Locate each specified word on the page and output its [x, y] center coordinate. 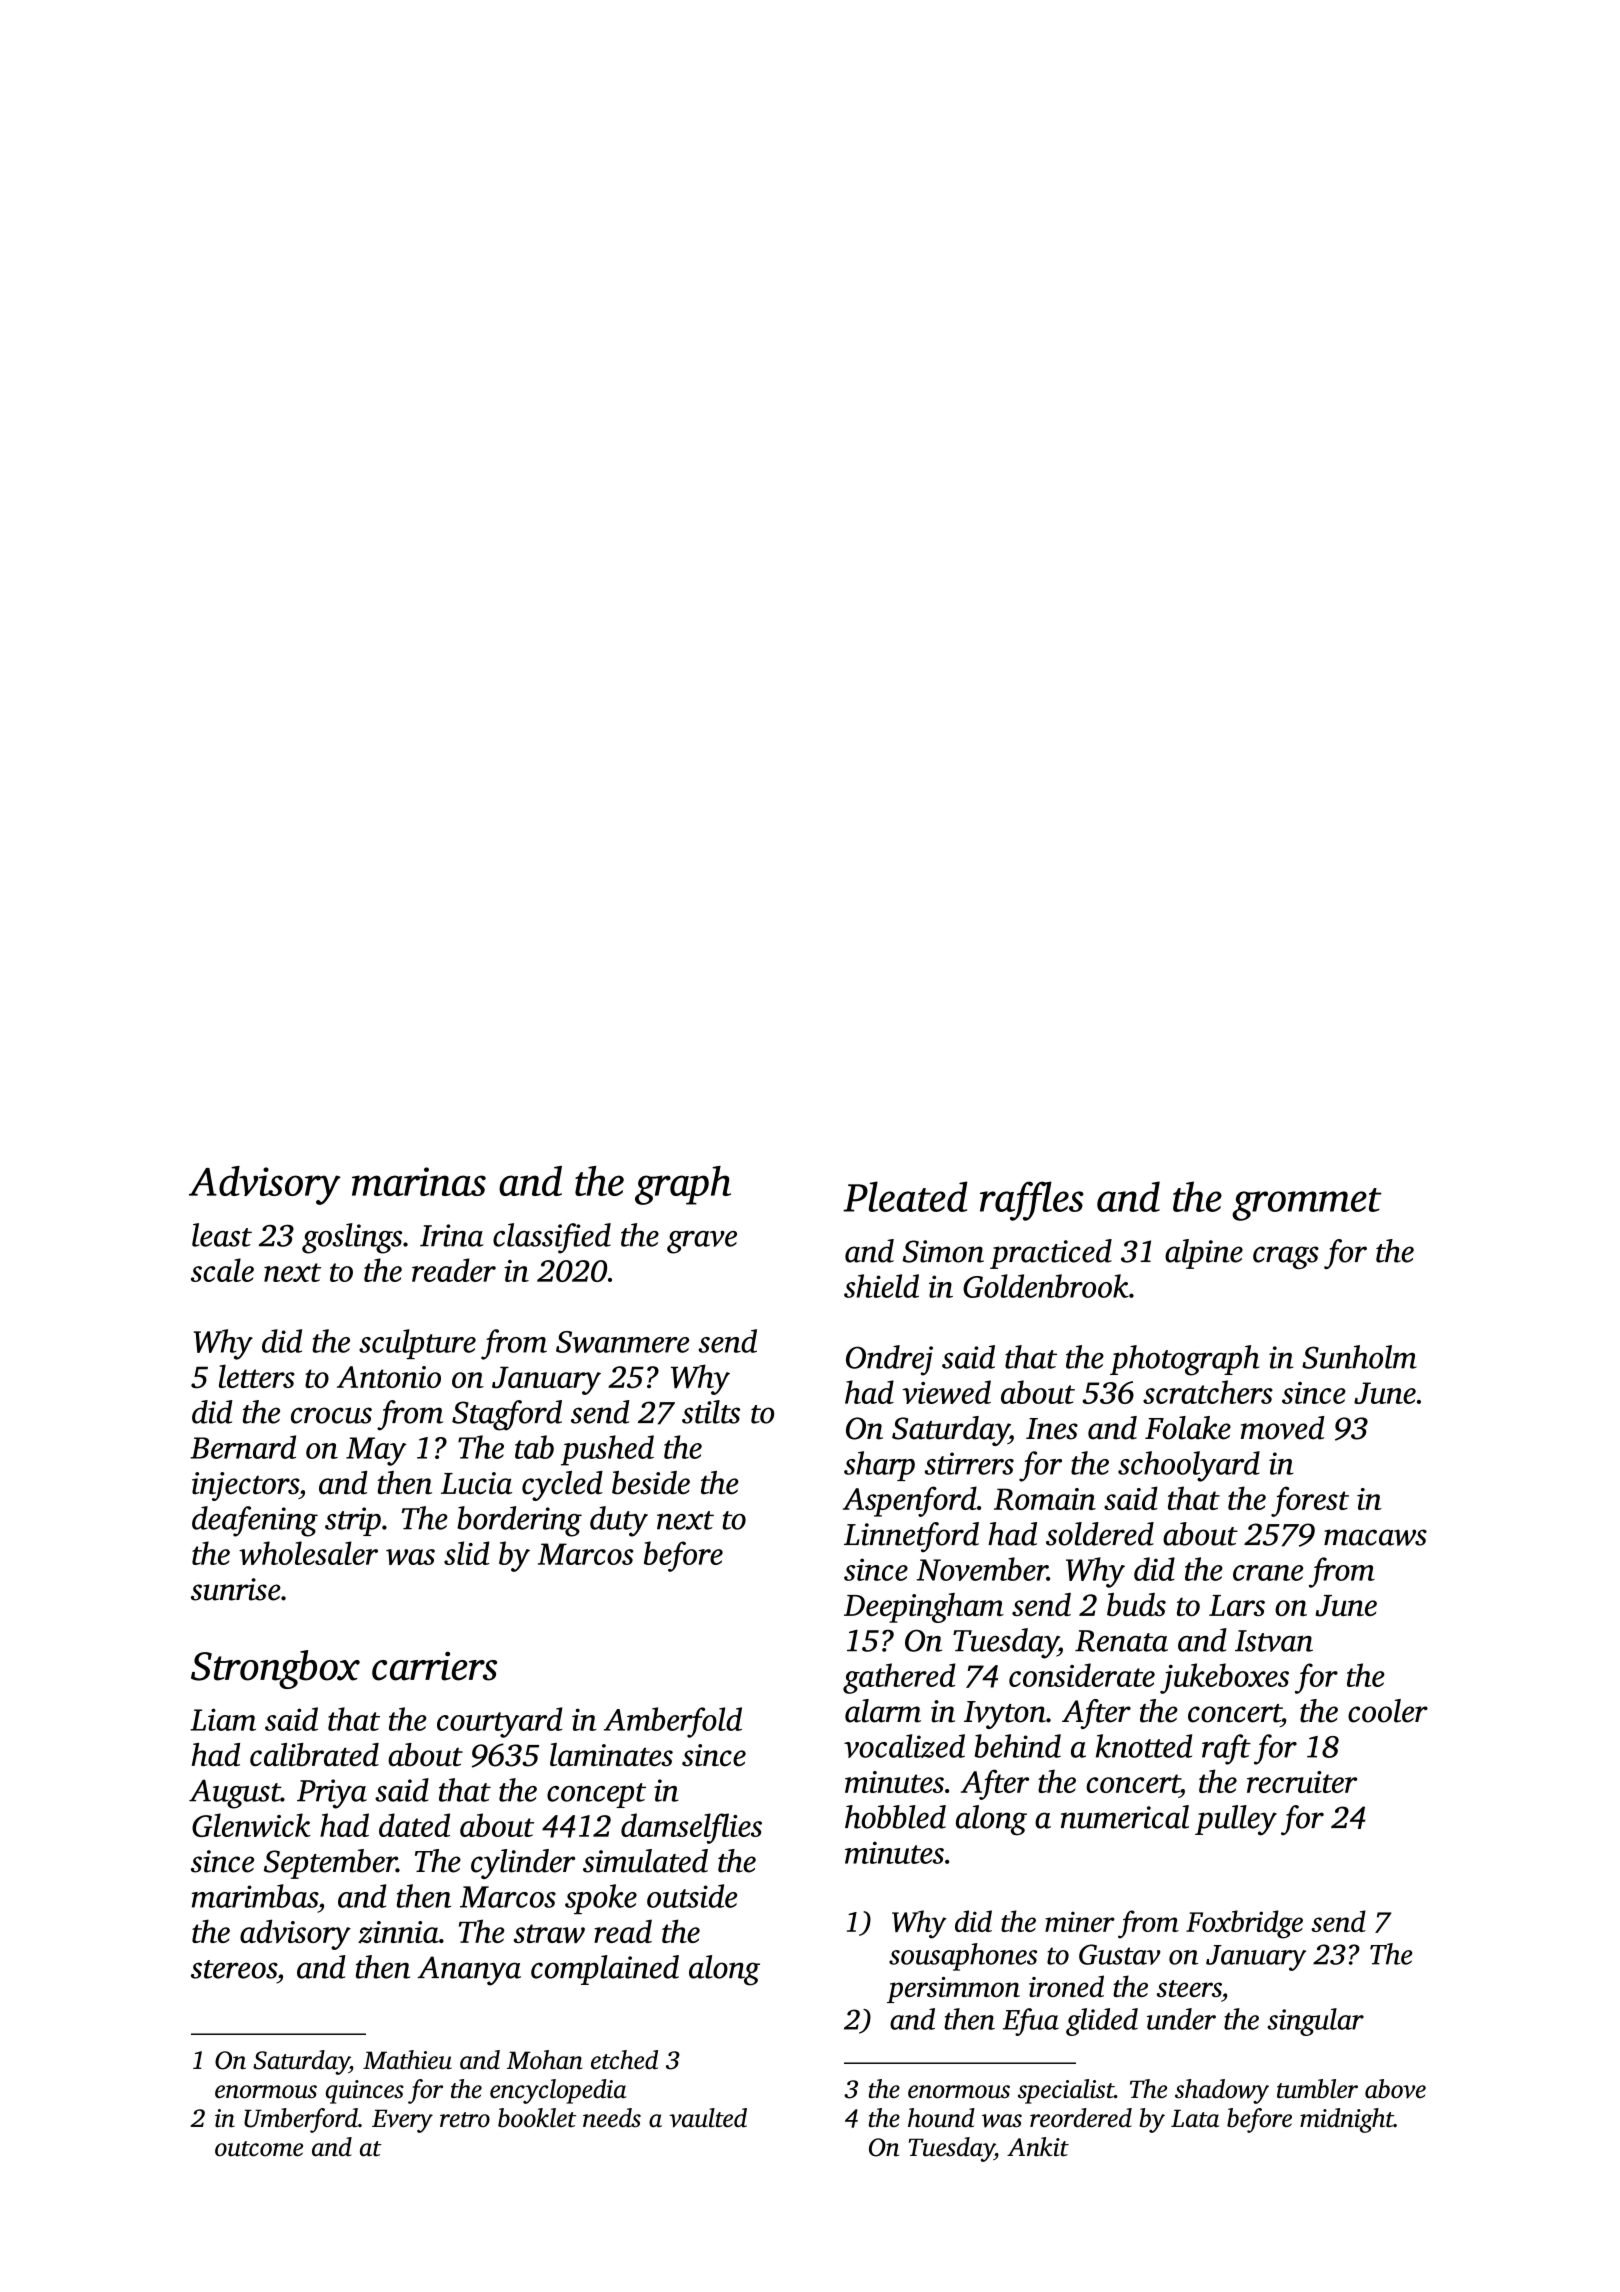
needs [612, 2118]
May [376, 1451]
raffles [1032, 1201]
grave [702, 1242]
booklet [537, 2118]
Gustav [1120, 1954]
